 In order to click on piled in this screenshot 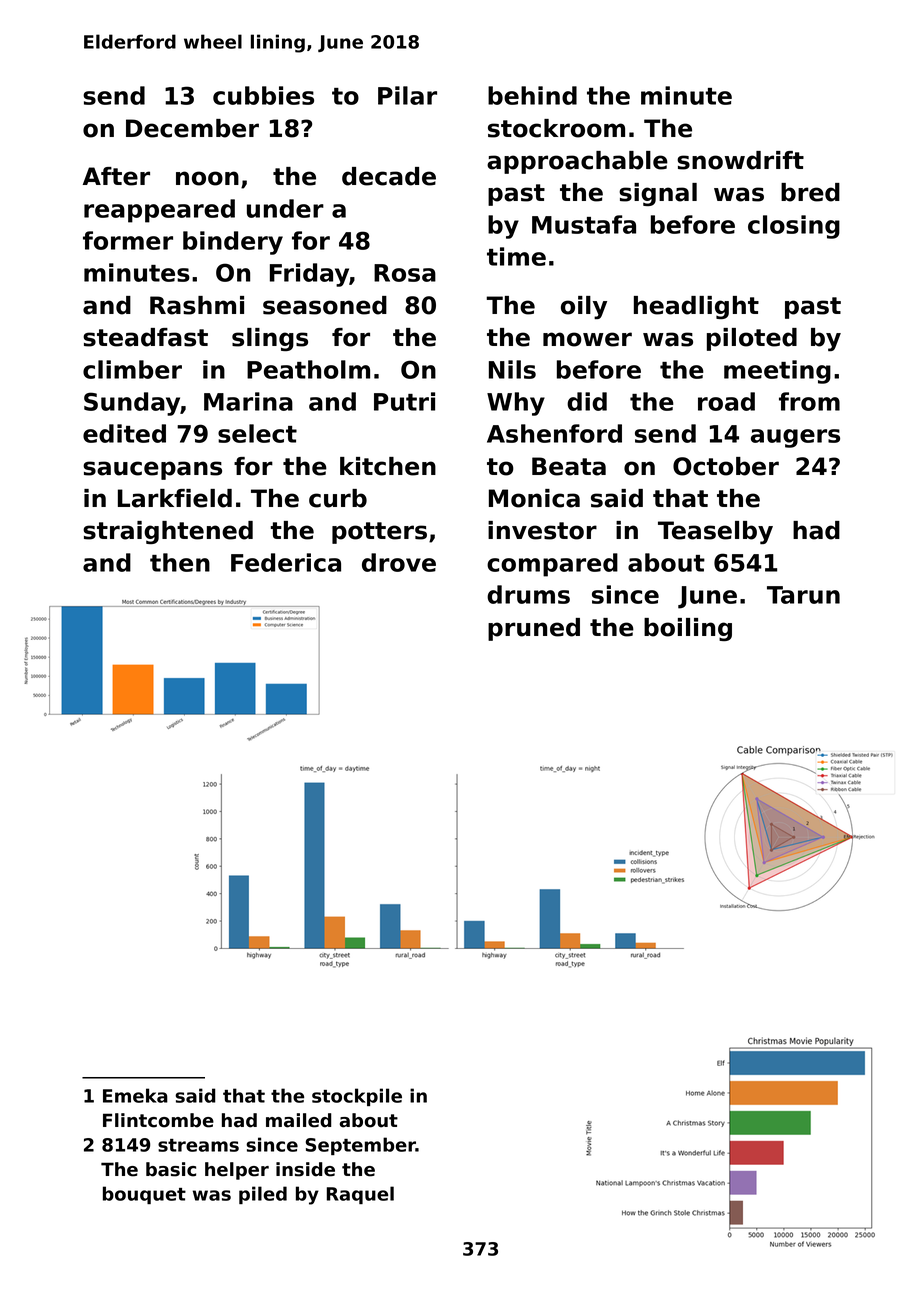, I will do `click(263, 1195)`.
